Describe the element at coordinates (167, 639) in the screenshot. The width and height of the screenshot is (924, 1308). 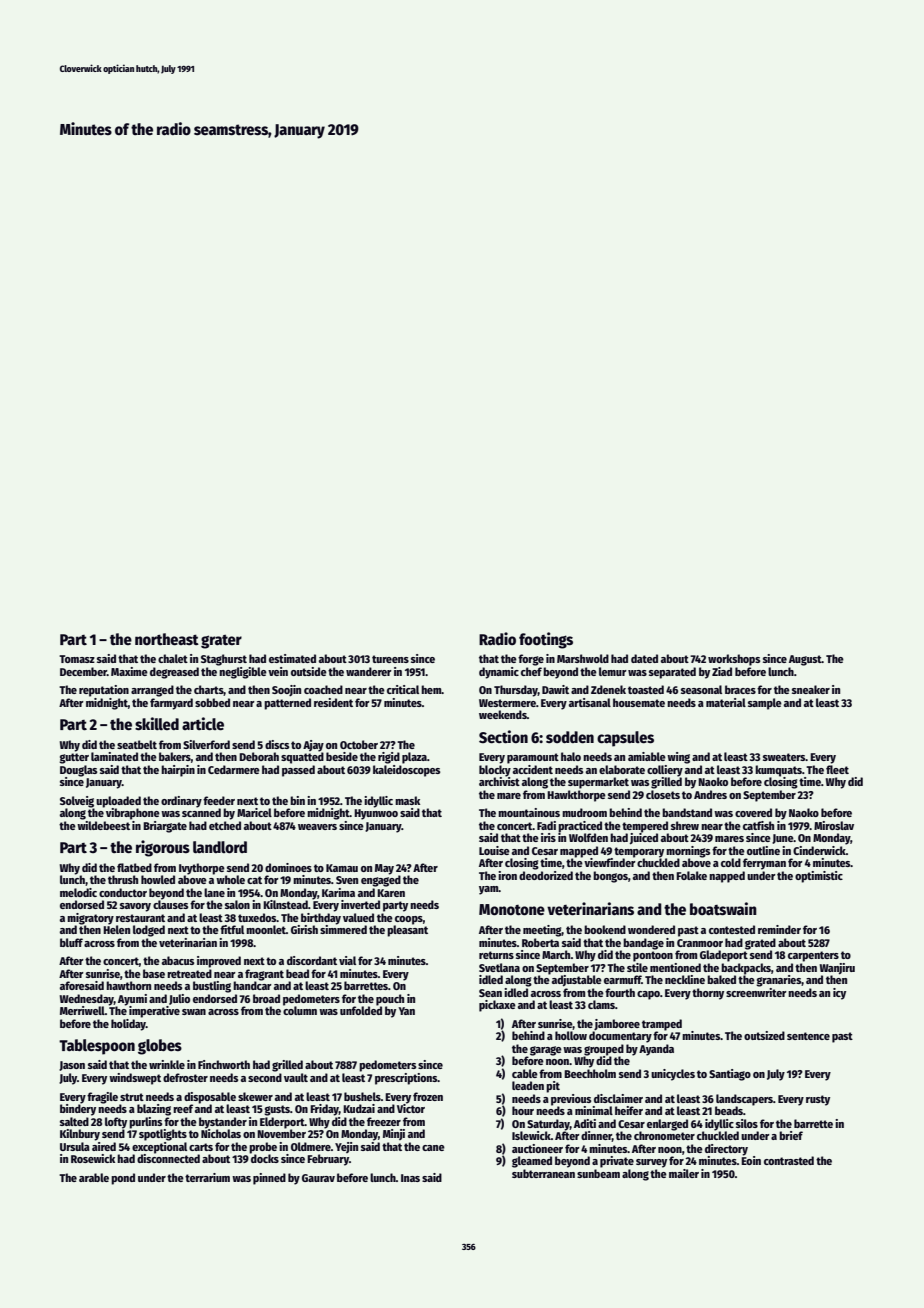
I see `northeast` at that location.
